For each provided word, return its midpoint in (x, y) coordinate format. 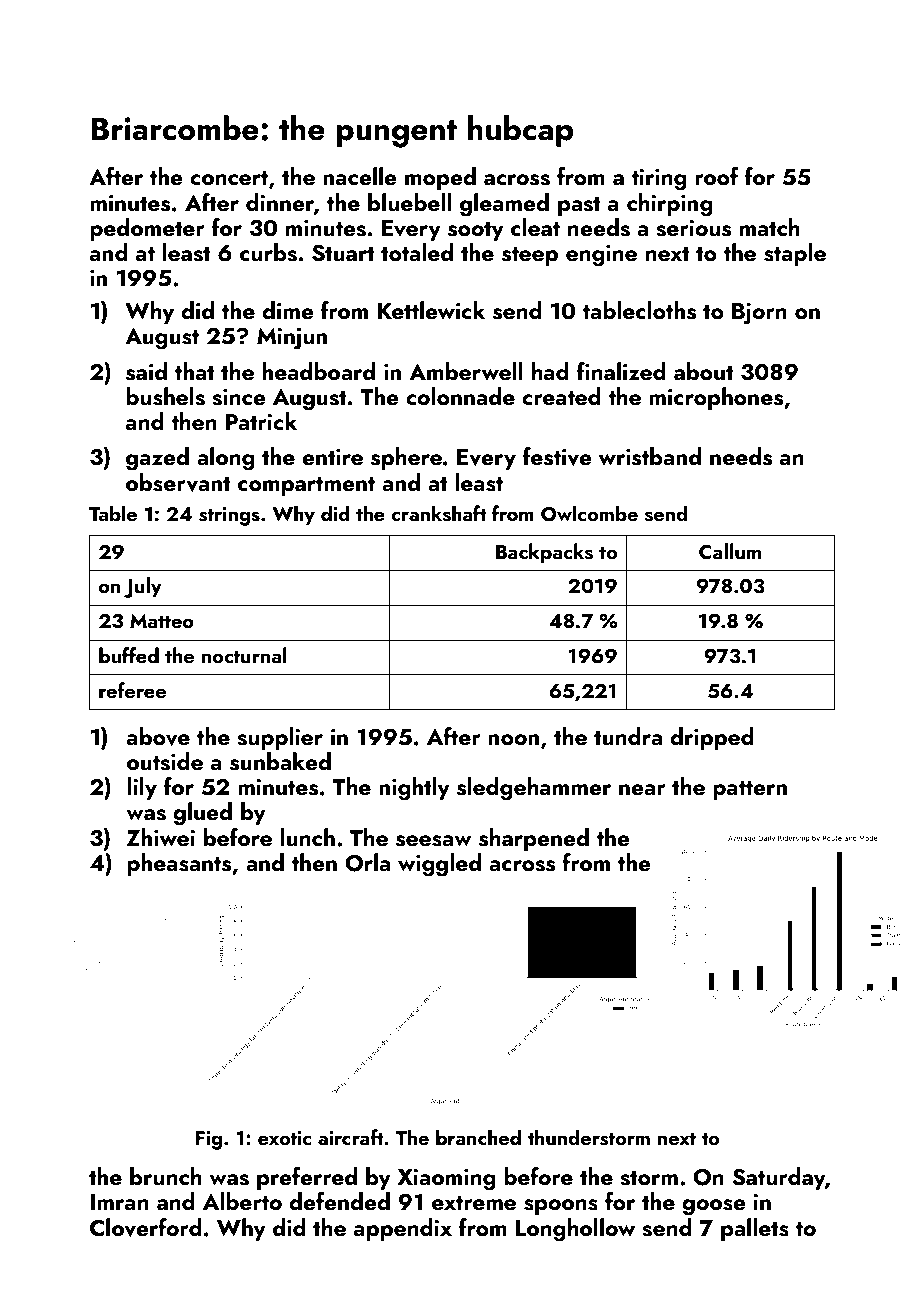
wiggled (439, 865)
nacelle (360, 176)
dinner (280, 202)
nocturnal (244, 655)
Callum (730, 551)
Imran (120, 1202)
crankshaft (439, 513)
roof (717, 176)
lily (142, 788)
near (642, 789)
